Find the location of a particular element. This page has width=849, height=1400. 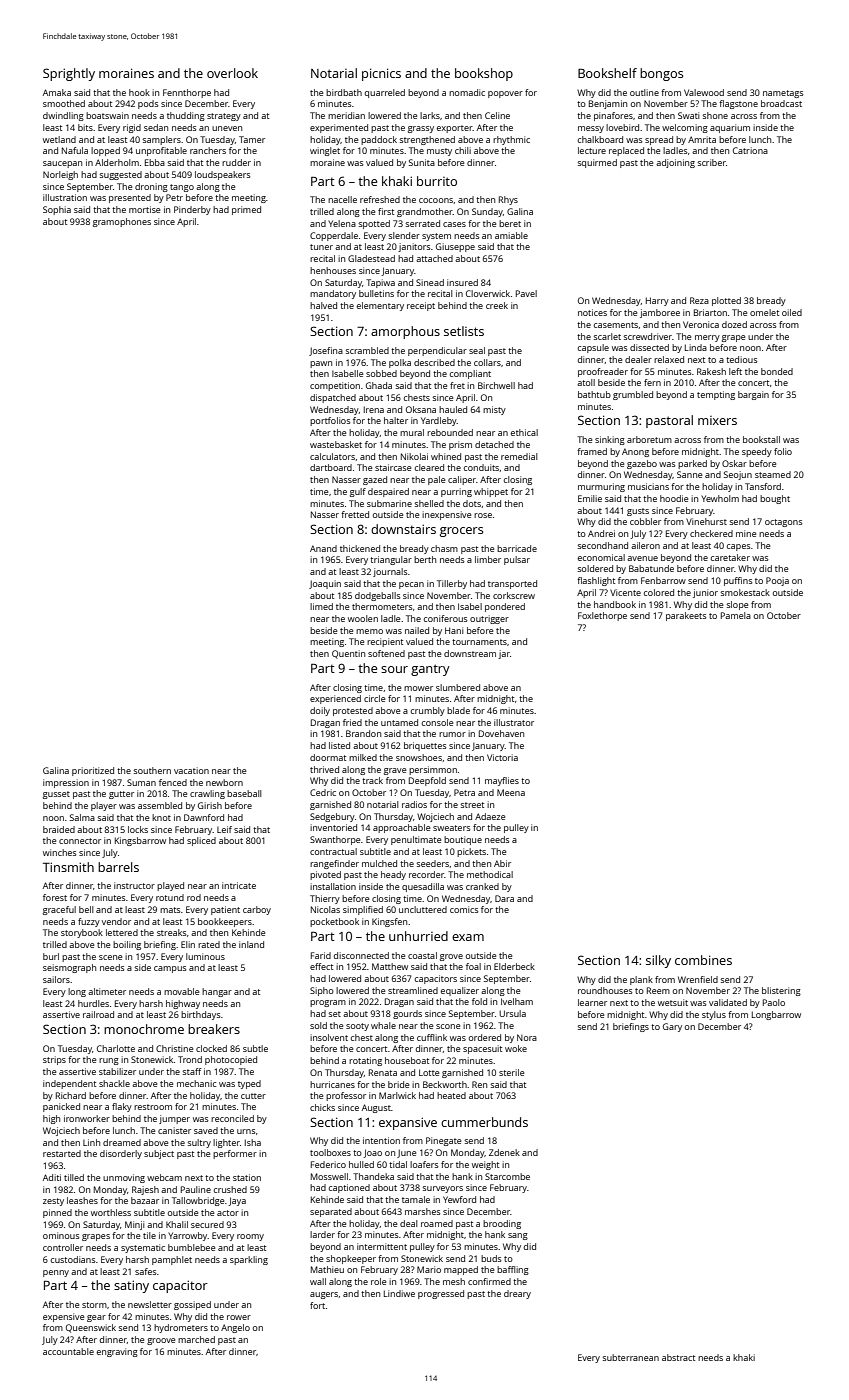

bride is located at coordinates (398, 1084).
